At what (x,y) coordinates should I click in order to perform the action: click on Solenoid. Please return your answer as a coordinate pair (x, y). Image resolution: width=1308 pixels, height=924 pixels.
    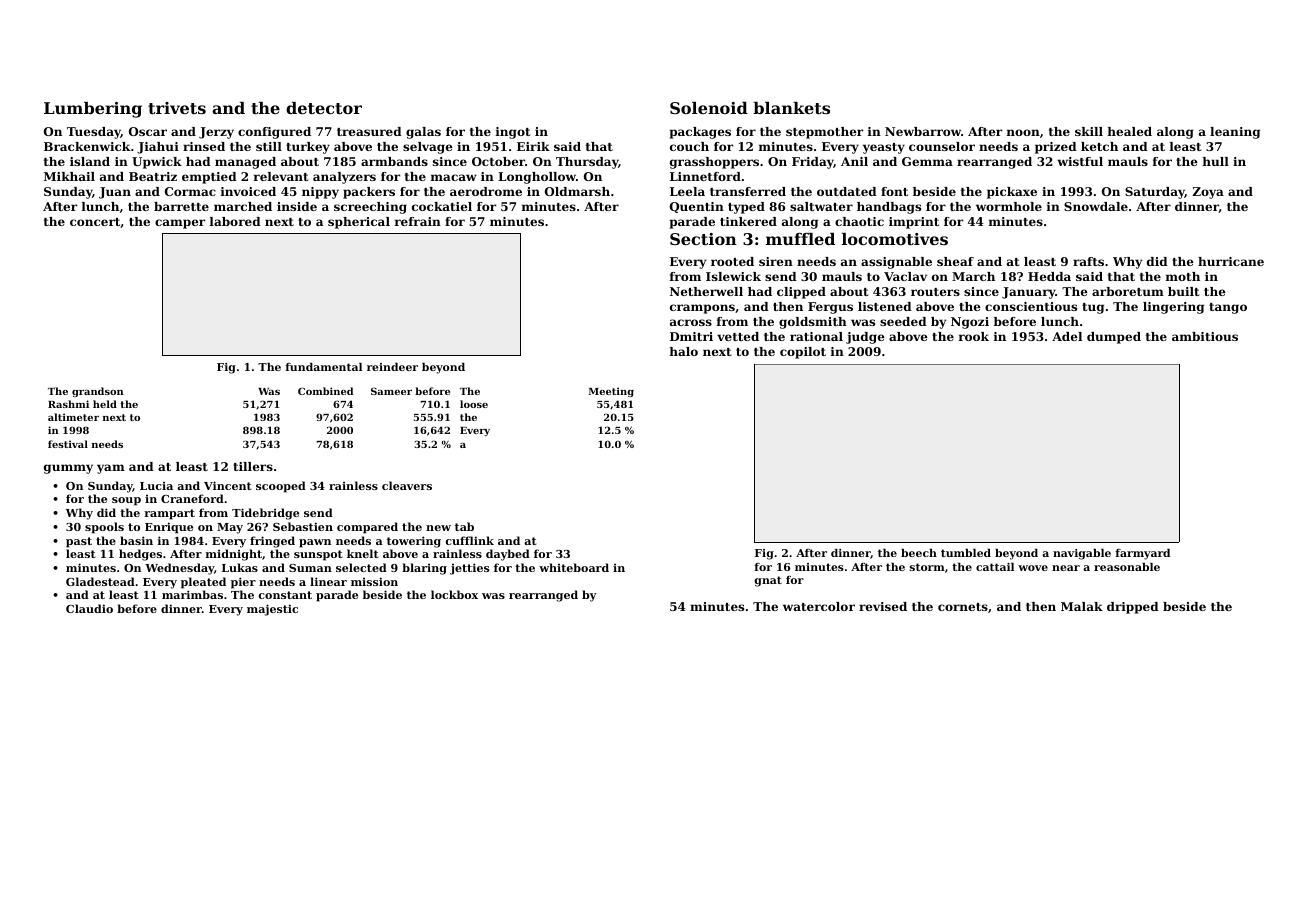
    Looking at the image, I should click on (709, 108).
